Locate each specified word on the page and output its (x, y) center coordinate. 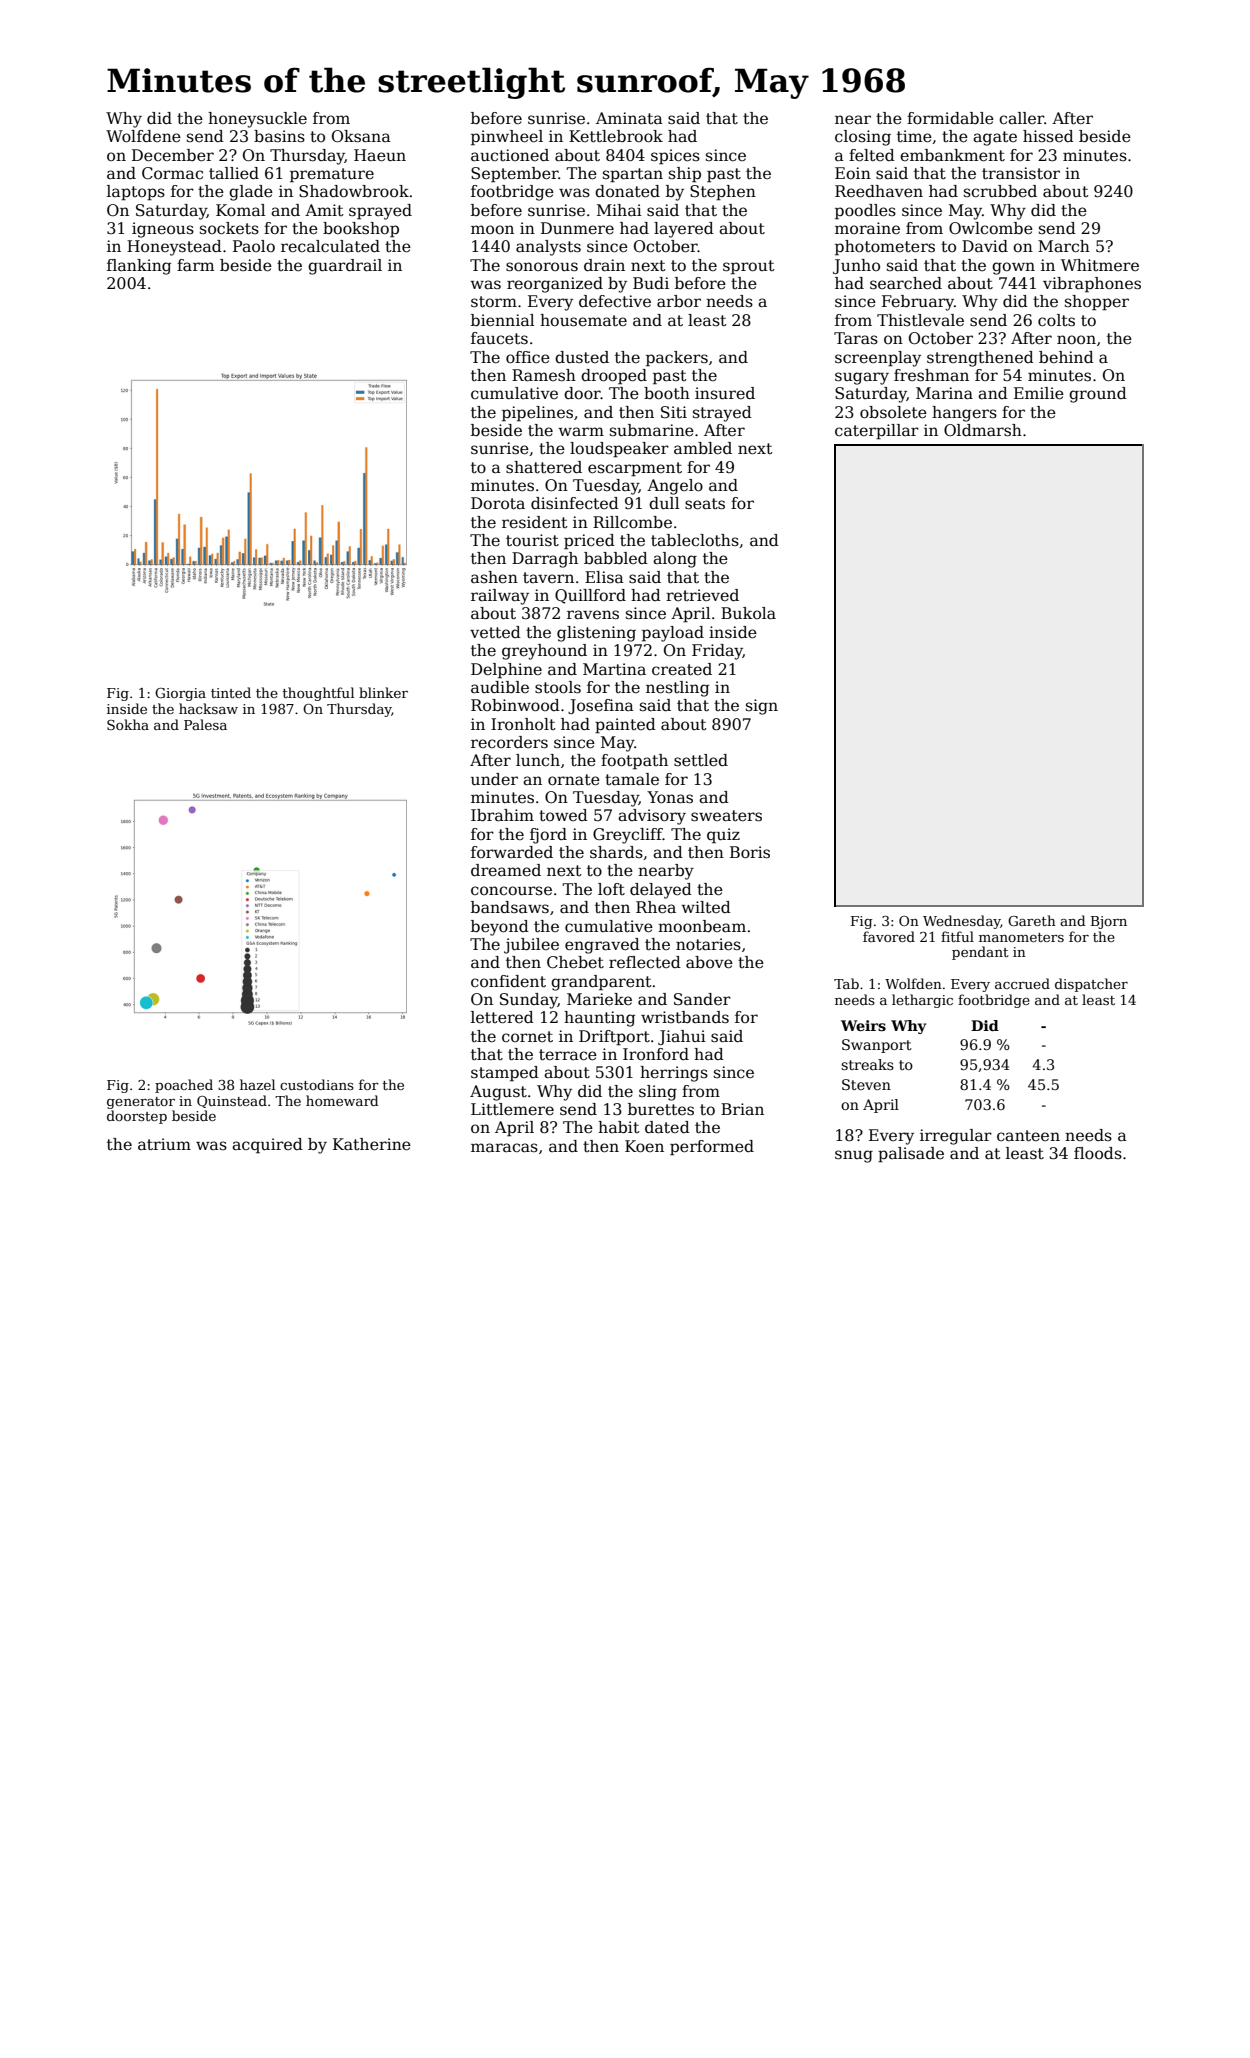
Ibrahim (502, 815)
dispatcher (1091, 985)
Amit (324, 210)
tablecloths (695, 540)
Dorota (498, 503)
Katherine (372, 1144)
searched (906, 283)
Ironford (656, 1054)
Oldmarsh (983, 430)
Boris (750, 852)
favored (889, 936)
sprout (749, 267)
